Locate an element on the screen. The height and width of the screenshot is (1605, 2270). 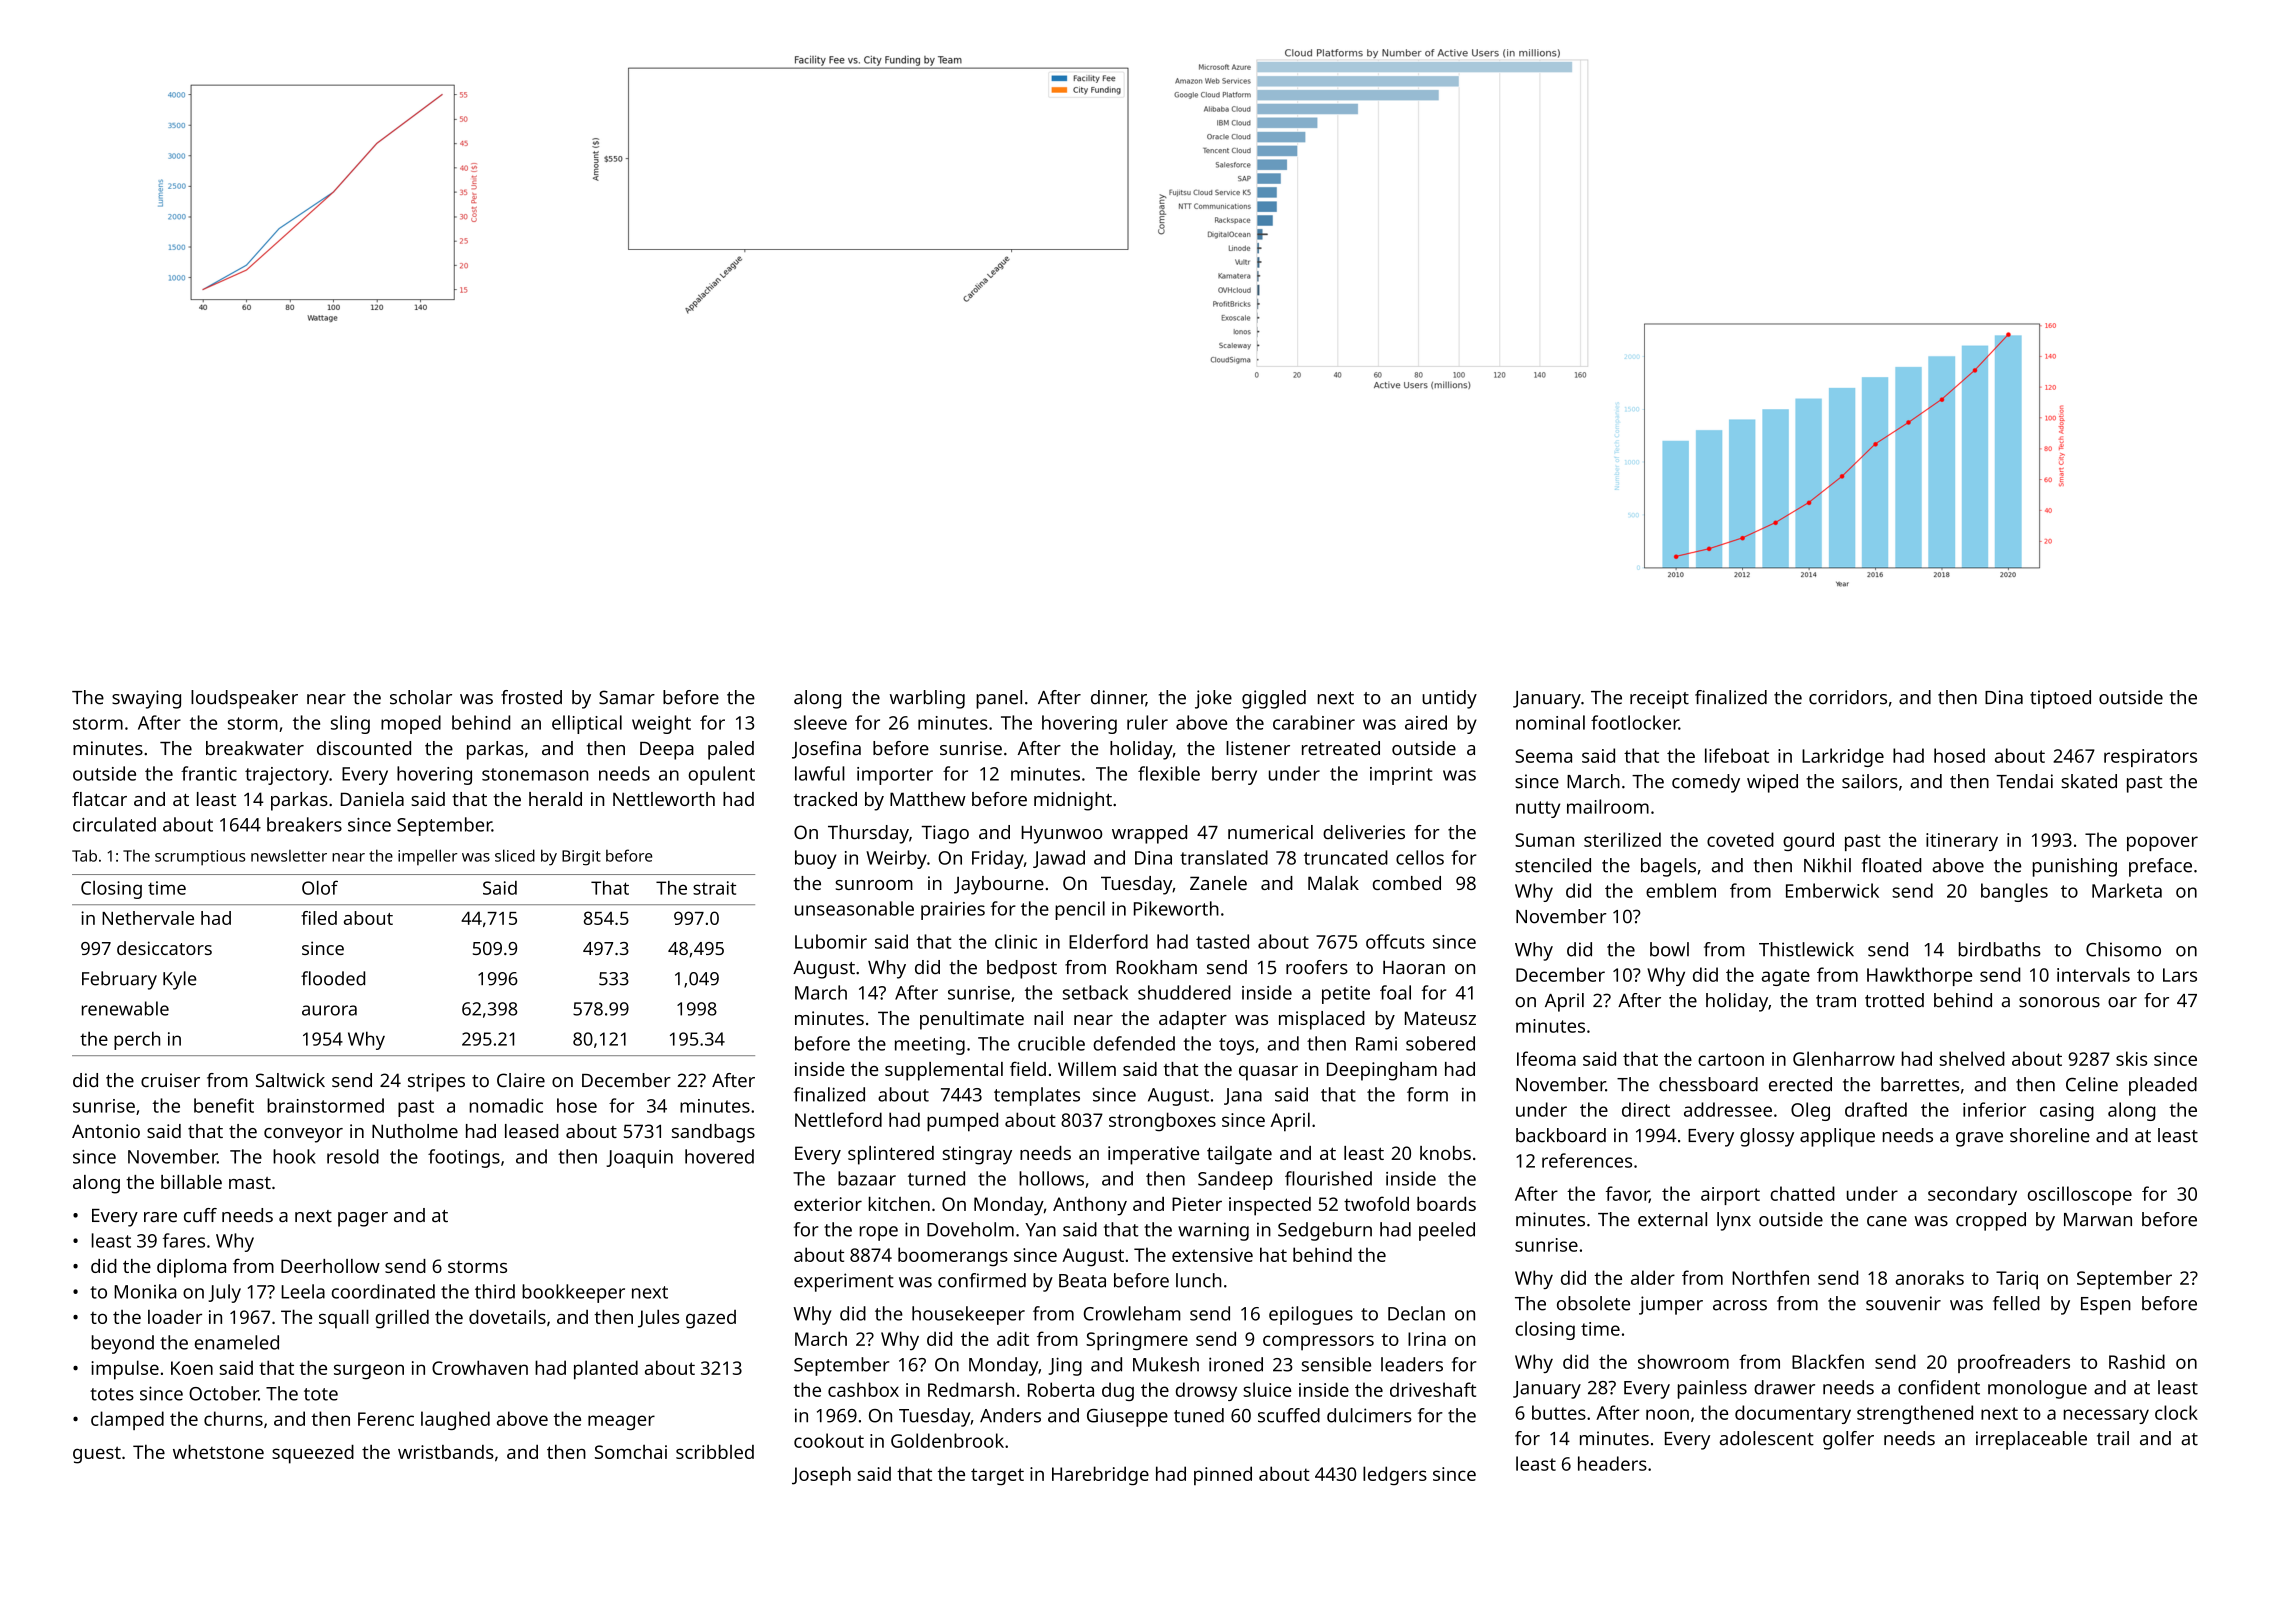
Antonio is located at coordinates (106, 1131).
